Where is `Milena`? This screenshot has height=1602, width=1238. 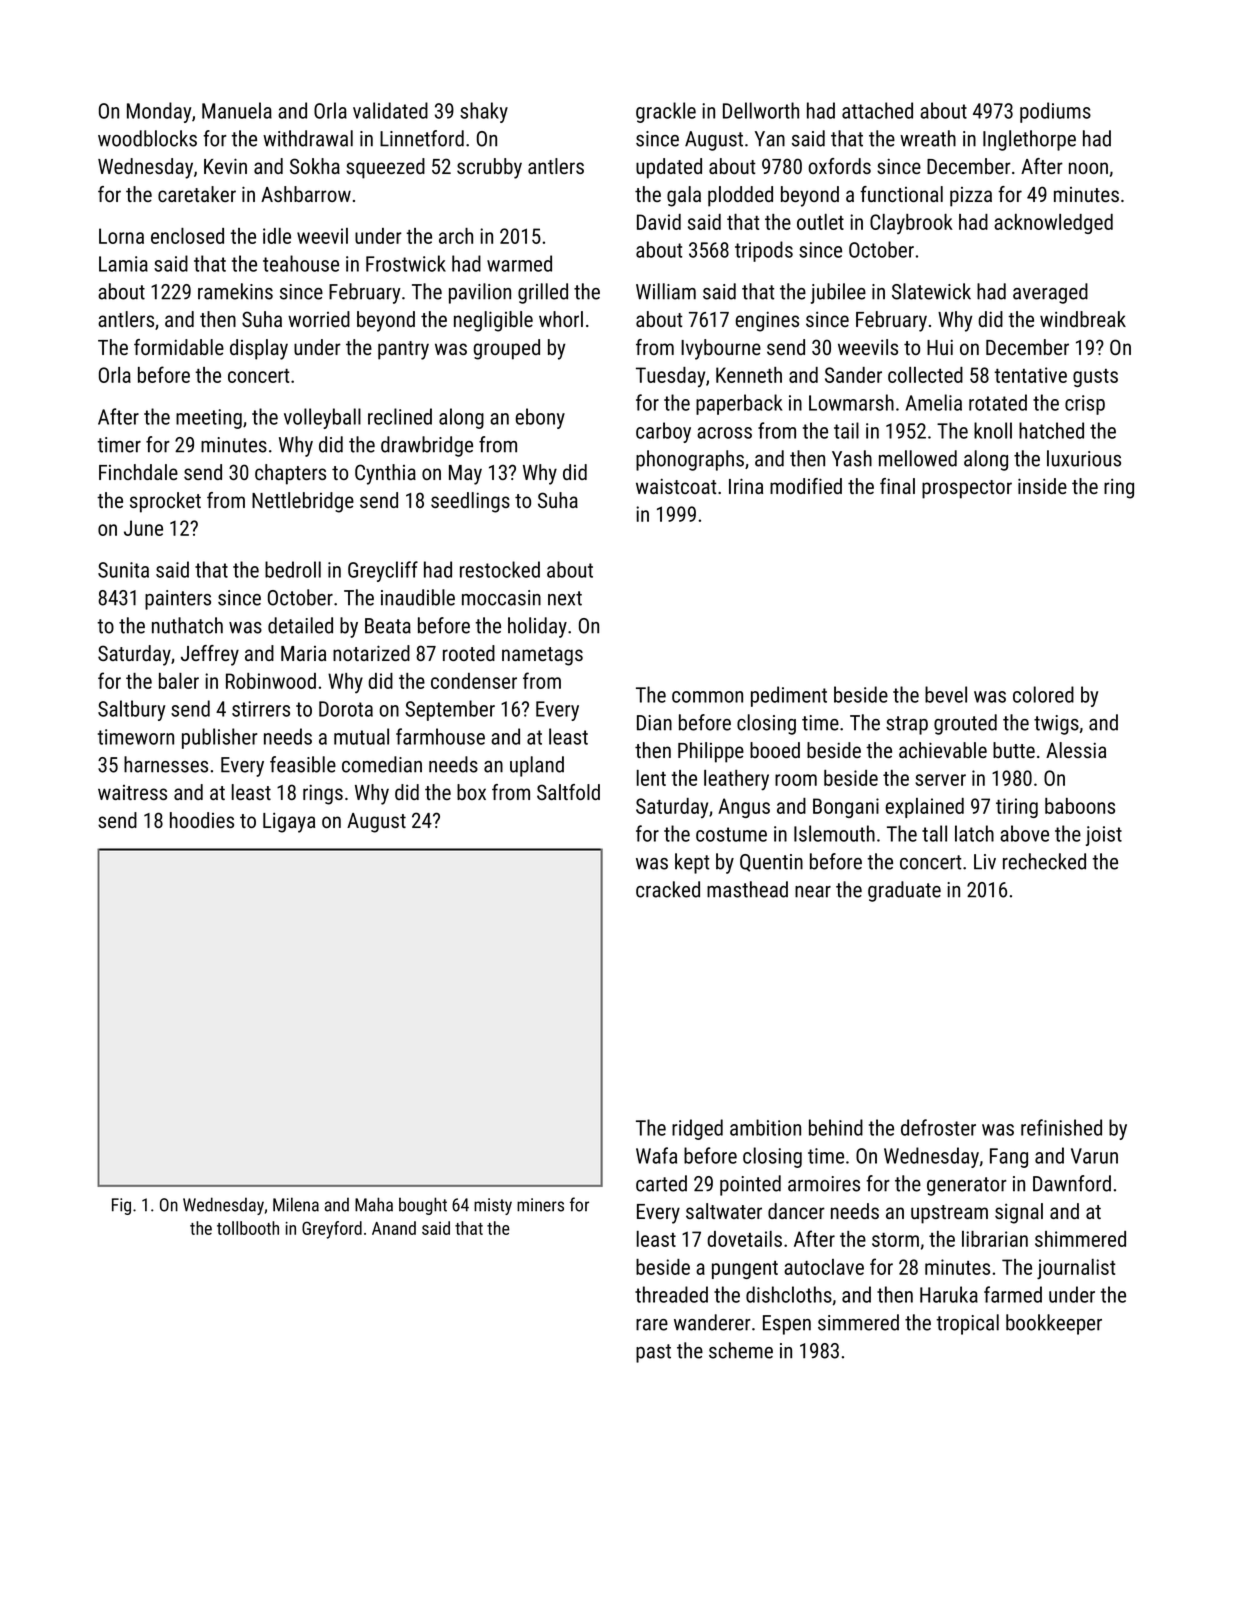
Milena is located at coordinates (296, 1204).
